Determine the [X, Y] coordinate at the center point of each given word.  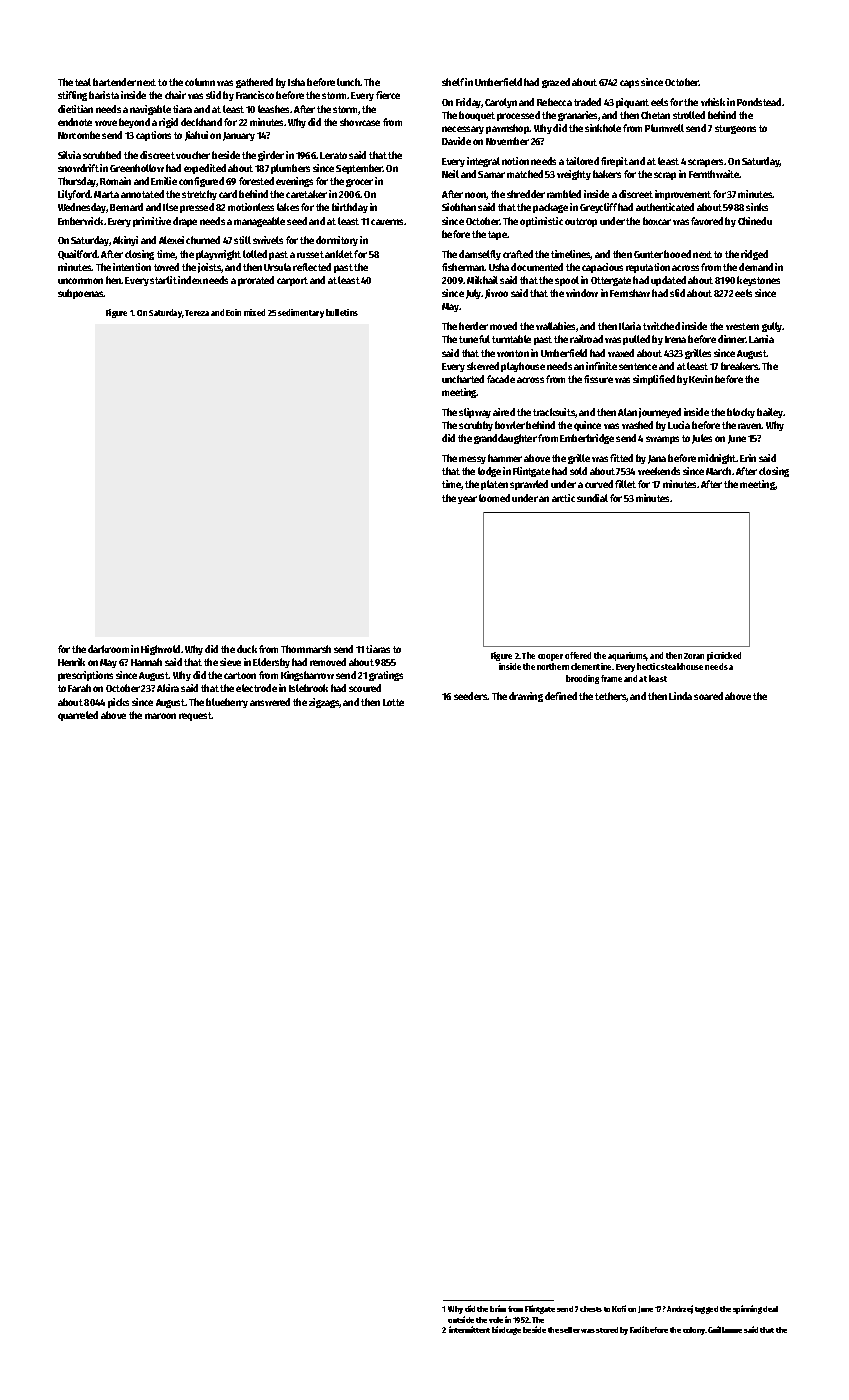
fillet [625, 484]
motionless [251, 207]
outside [461, 1319]
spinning [747, 1309]
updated [668, 281]
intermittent [469, 1329]
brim [498, 1308]
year [467, 500]
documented [537, 267]
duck [247, 649]
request [195, 716]
